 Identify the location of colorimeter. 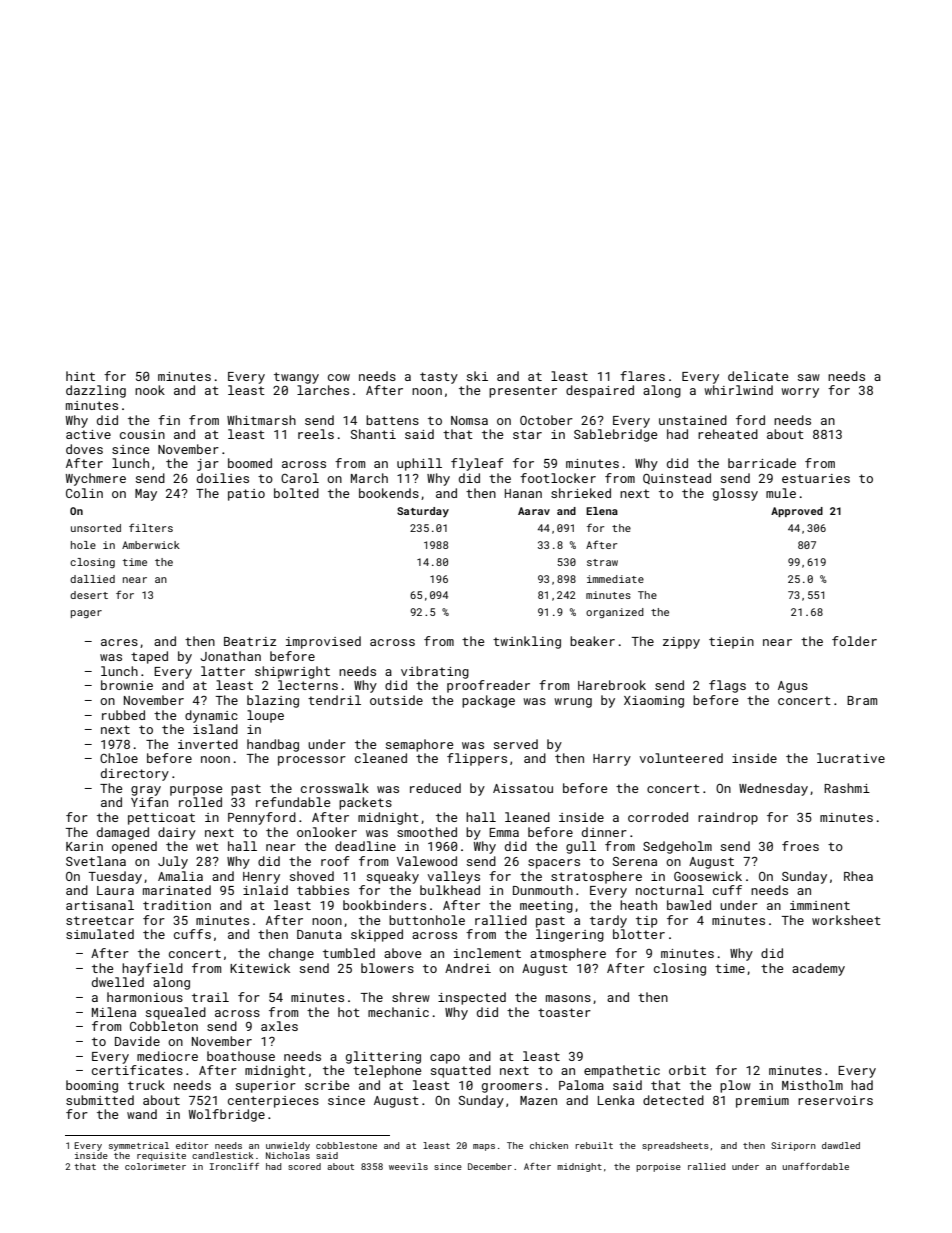
(155, 1166).
